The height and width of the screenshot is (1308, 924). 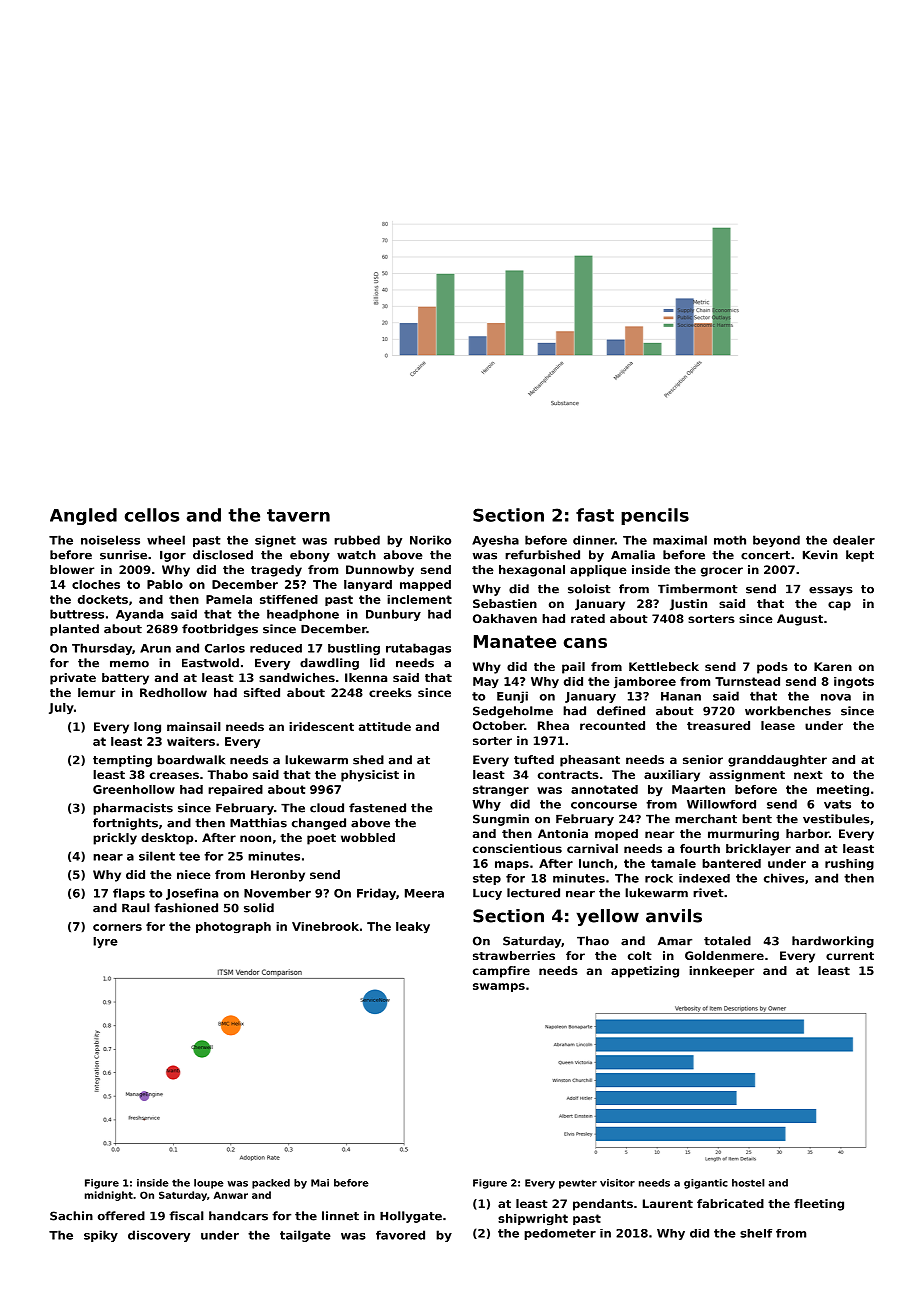 What do you see at coordinates (297, 677) in the screenshot?
I see `sandwiches` at bounding box center [297, 677].
